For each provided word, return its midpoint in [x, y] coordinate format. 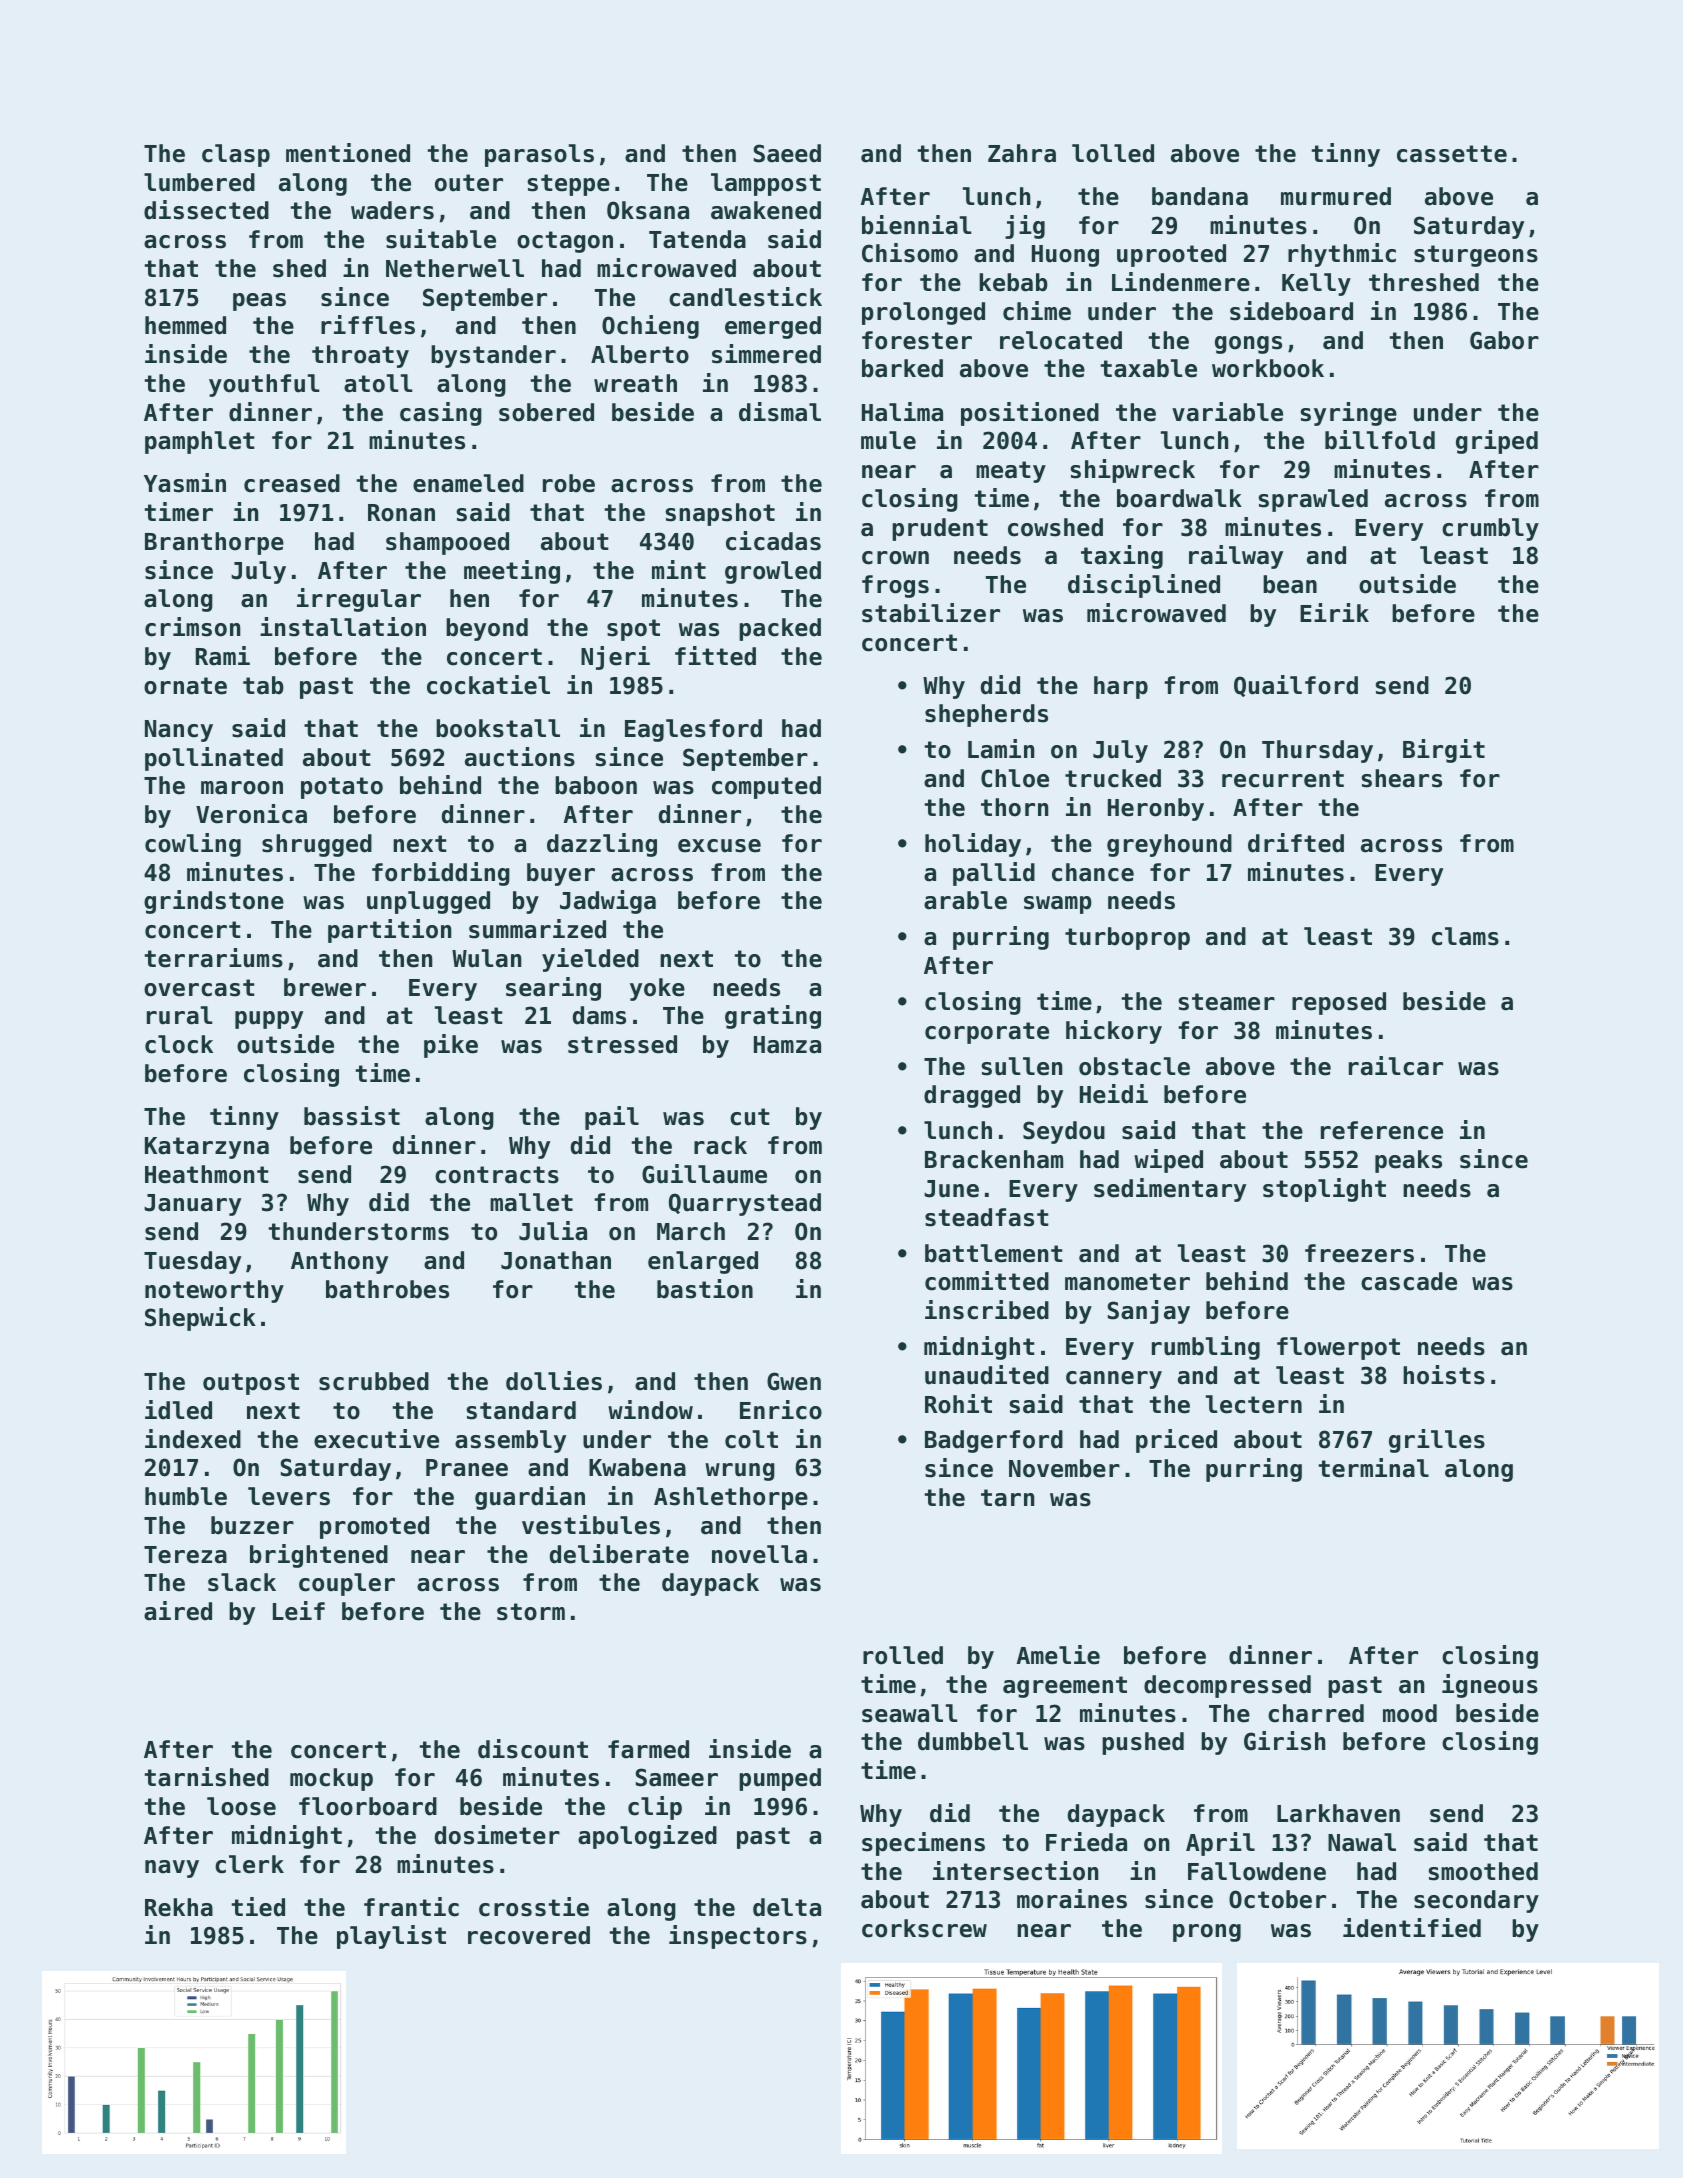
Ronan [401, 513]
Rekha [179, 1907]
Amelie [1058, 1655]
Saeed [787, 153]
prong [1207, 1933]
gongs [1248, 345]
